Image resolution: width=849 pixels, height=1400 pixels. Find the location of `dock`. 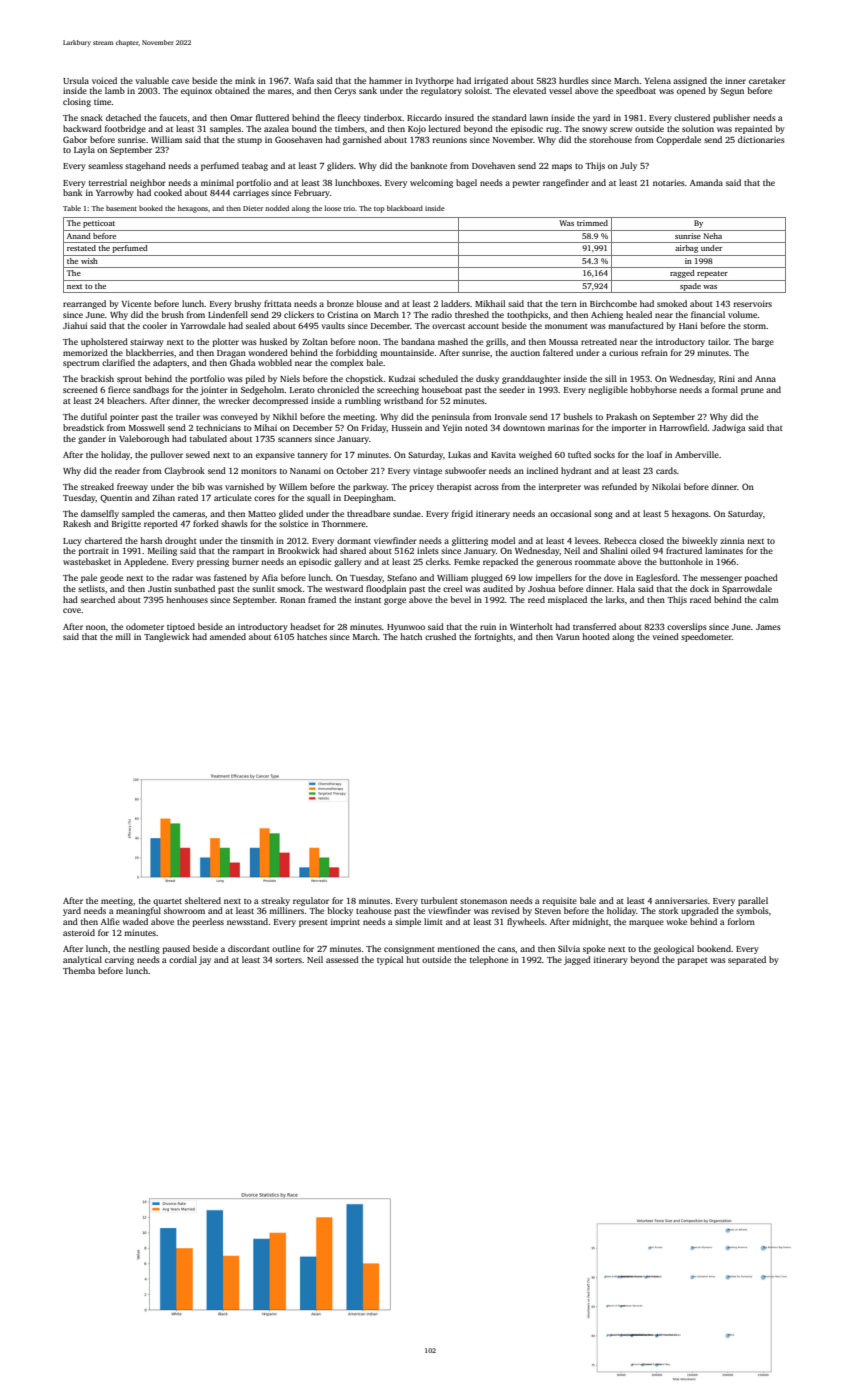

dock is located at coordinates (699, 588).
